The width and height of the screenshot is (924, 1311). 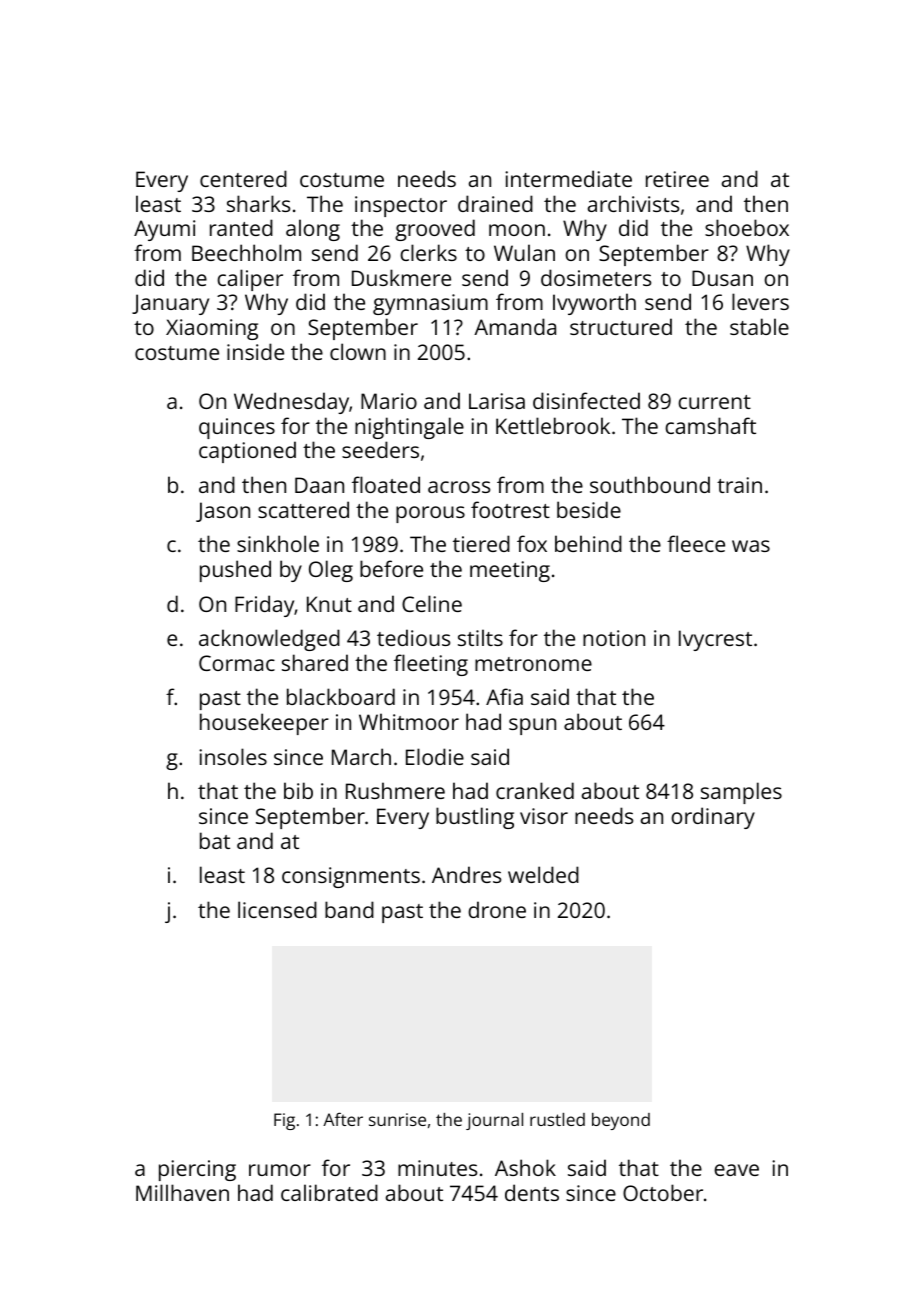 What do you see at coordinates (713, 818) in the screenshot?
I see `ordinary` at bounding box center [713, 818].
